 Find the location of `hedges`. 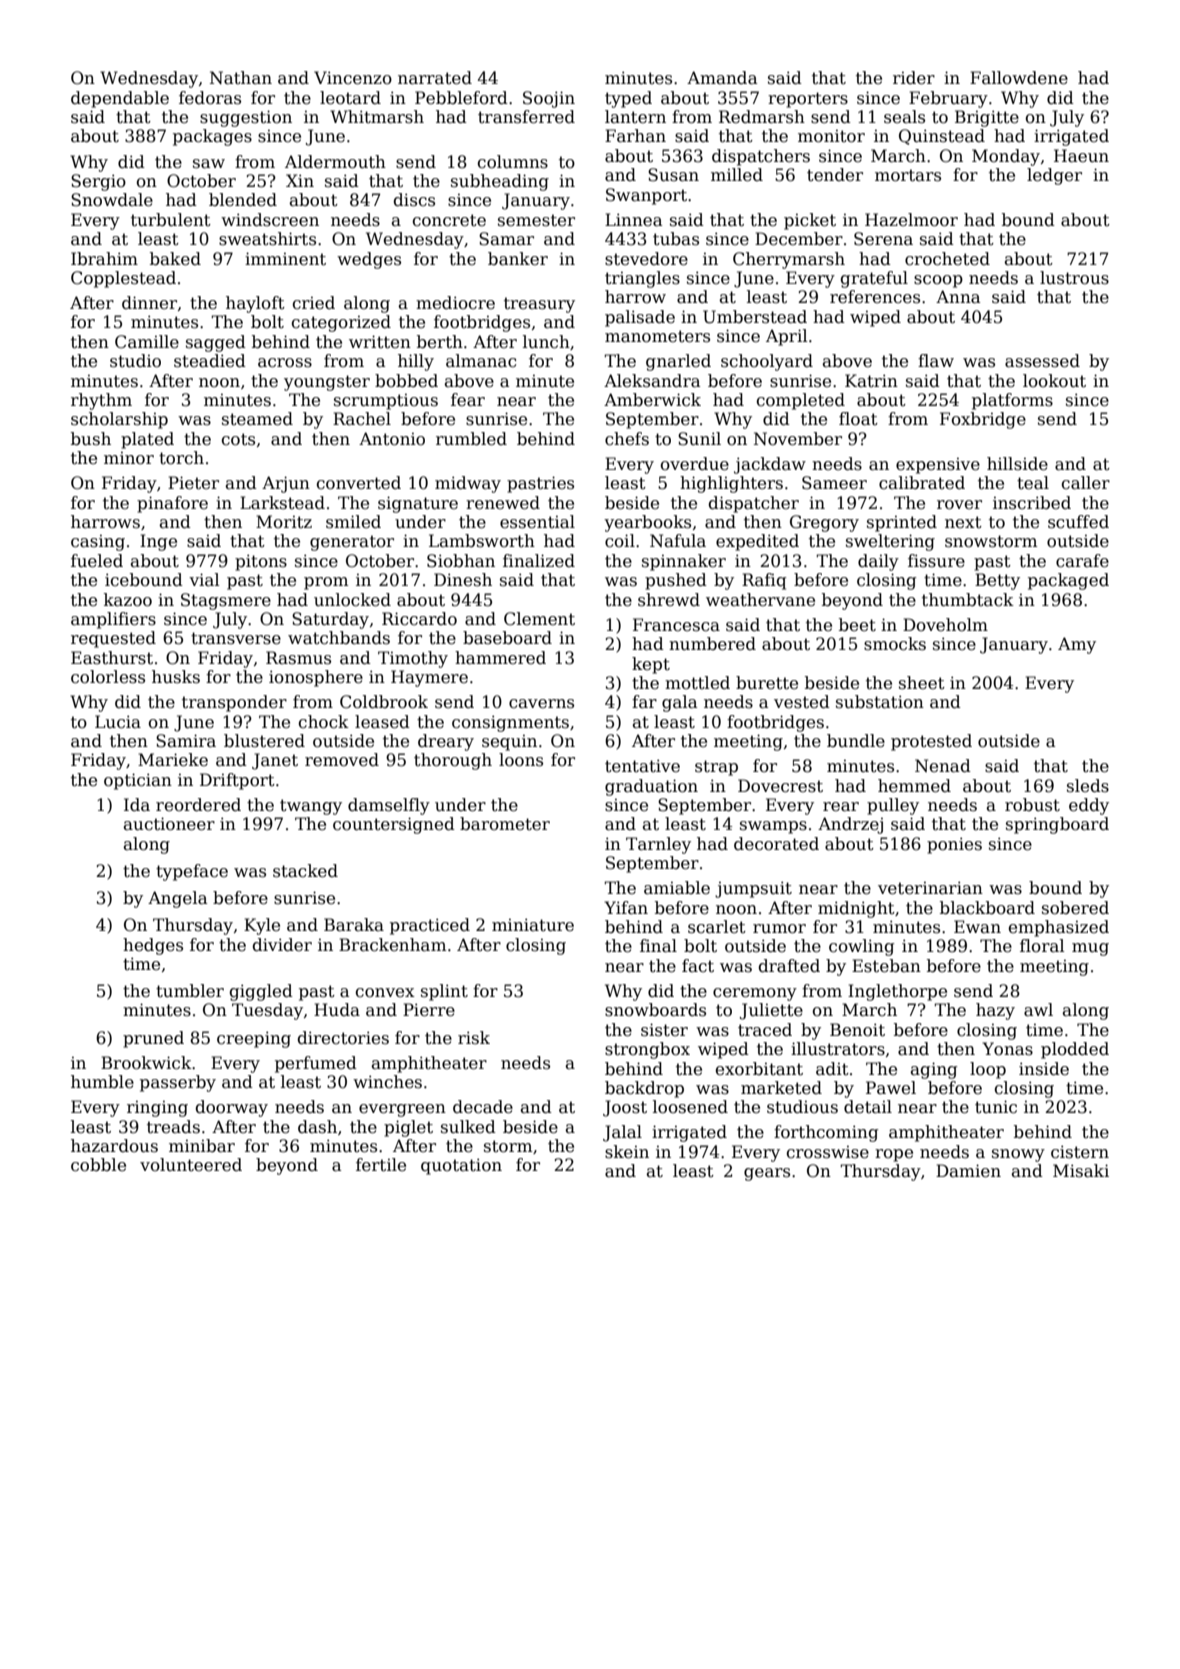

hedges is located at coordinates (153, 946).
